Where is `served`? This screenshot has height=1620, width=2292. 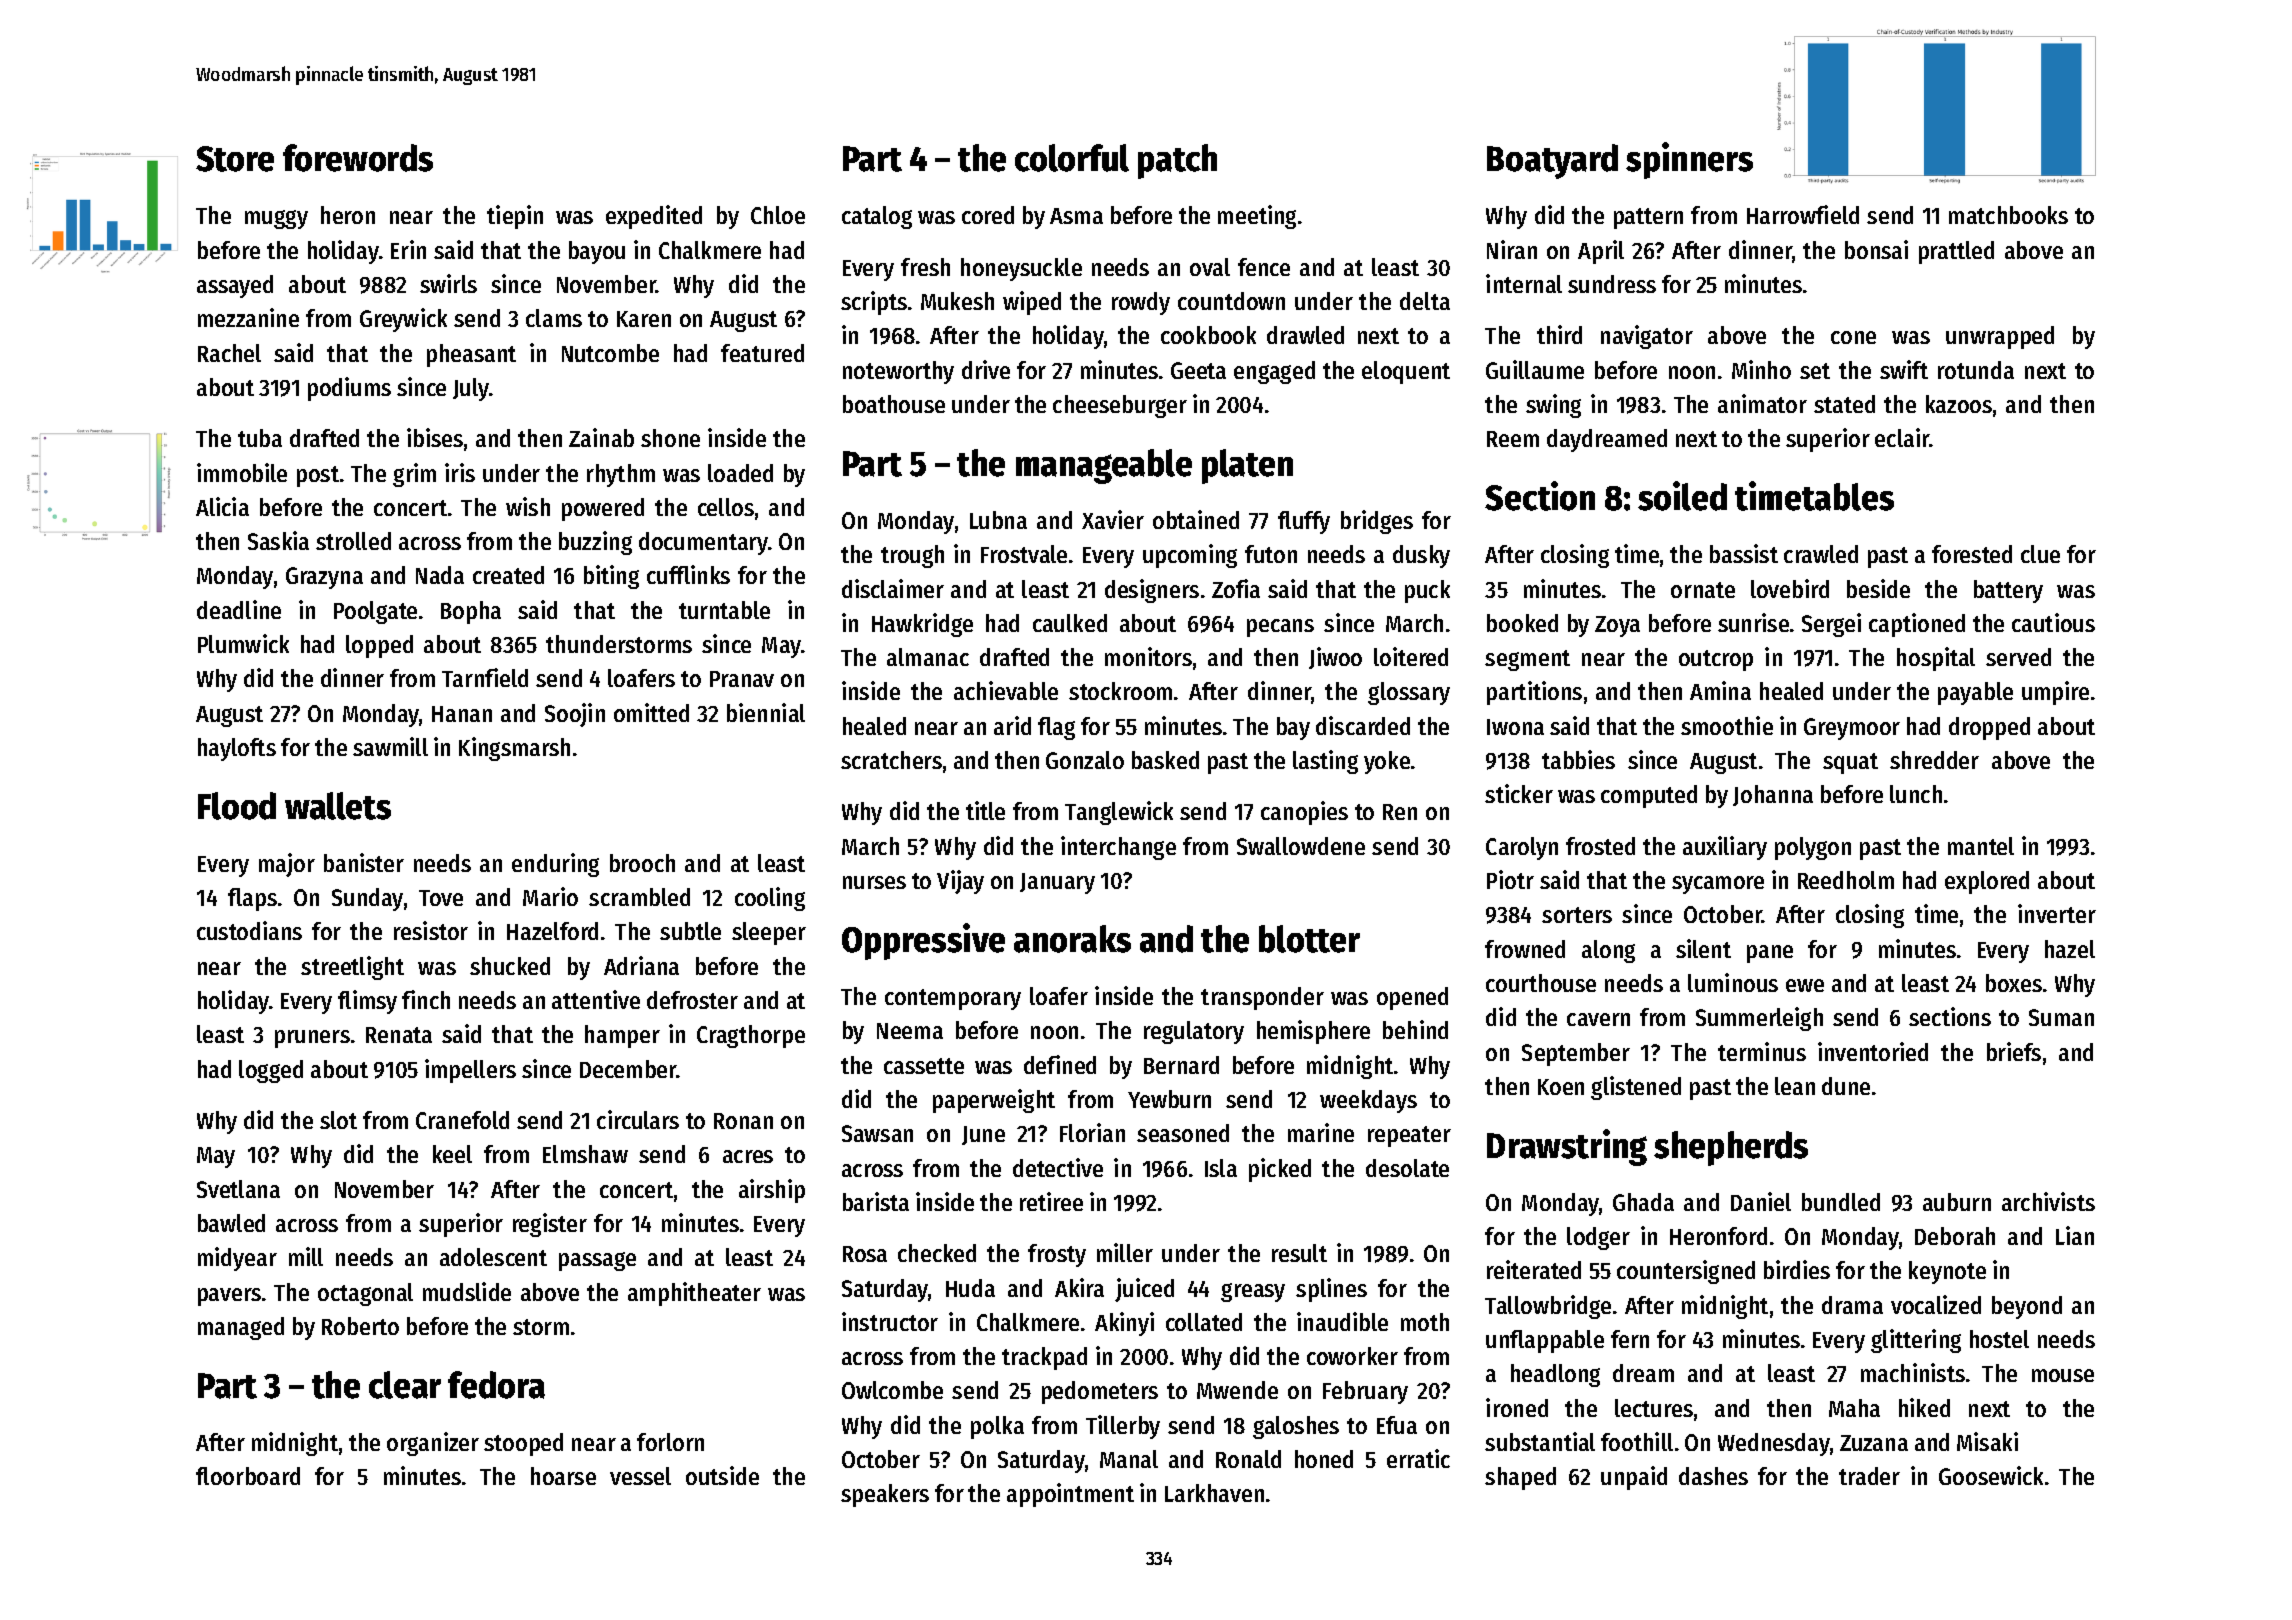
served is located at coordinates (2018, 657).
